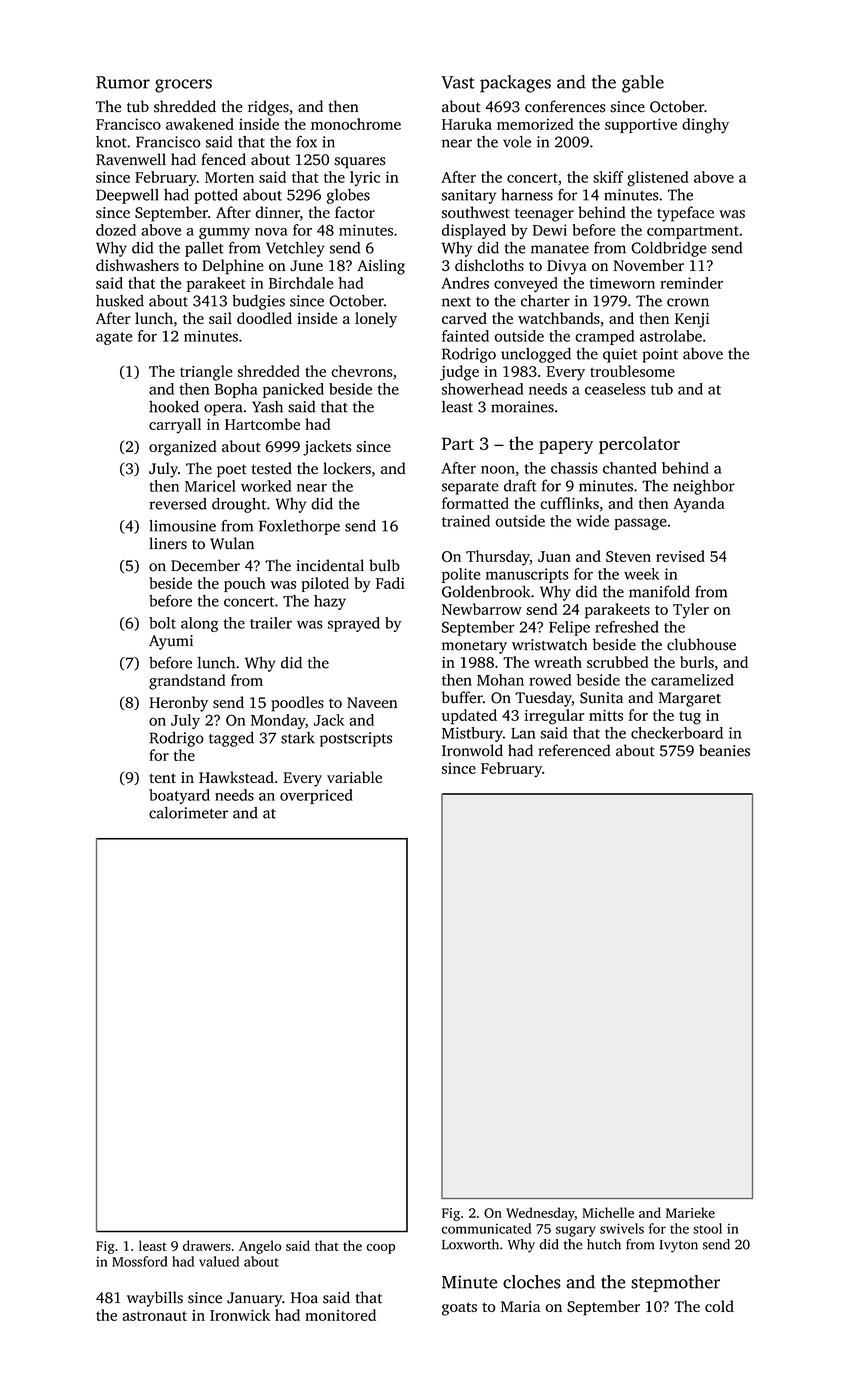 The width and height of the screenshot is (849, 1400). Describe the element at coordinates (643, 84) in the screenshot. I see `gable` at that location.
